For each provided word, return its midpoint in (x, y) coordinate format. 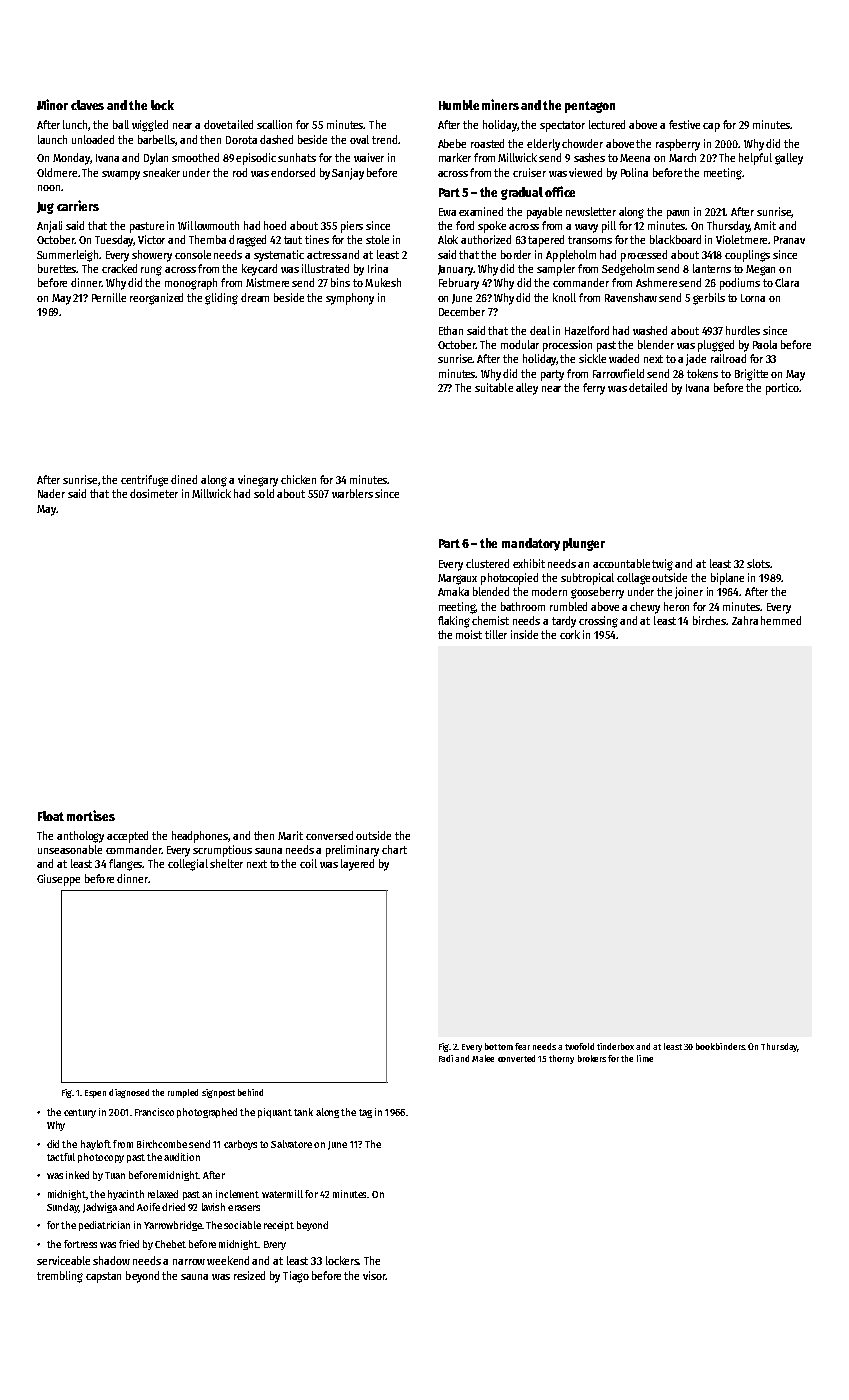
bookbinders (720, 1046)
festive (684, 124)
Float (51, 816)
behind (250, 1092)
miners (500, 104)
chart (394, 849)
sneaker (161, 172)
